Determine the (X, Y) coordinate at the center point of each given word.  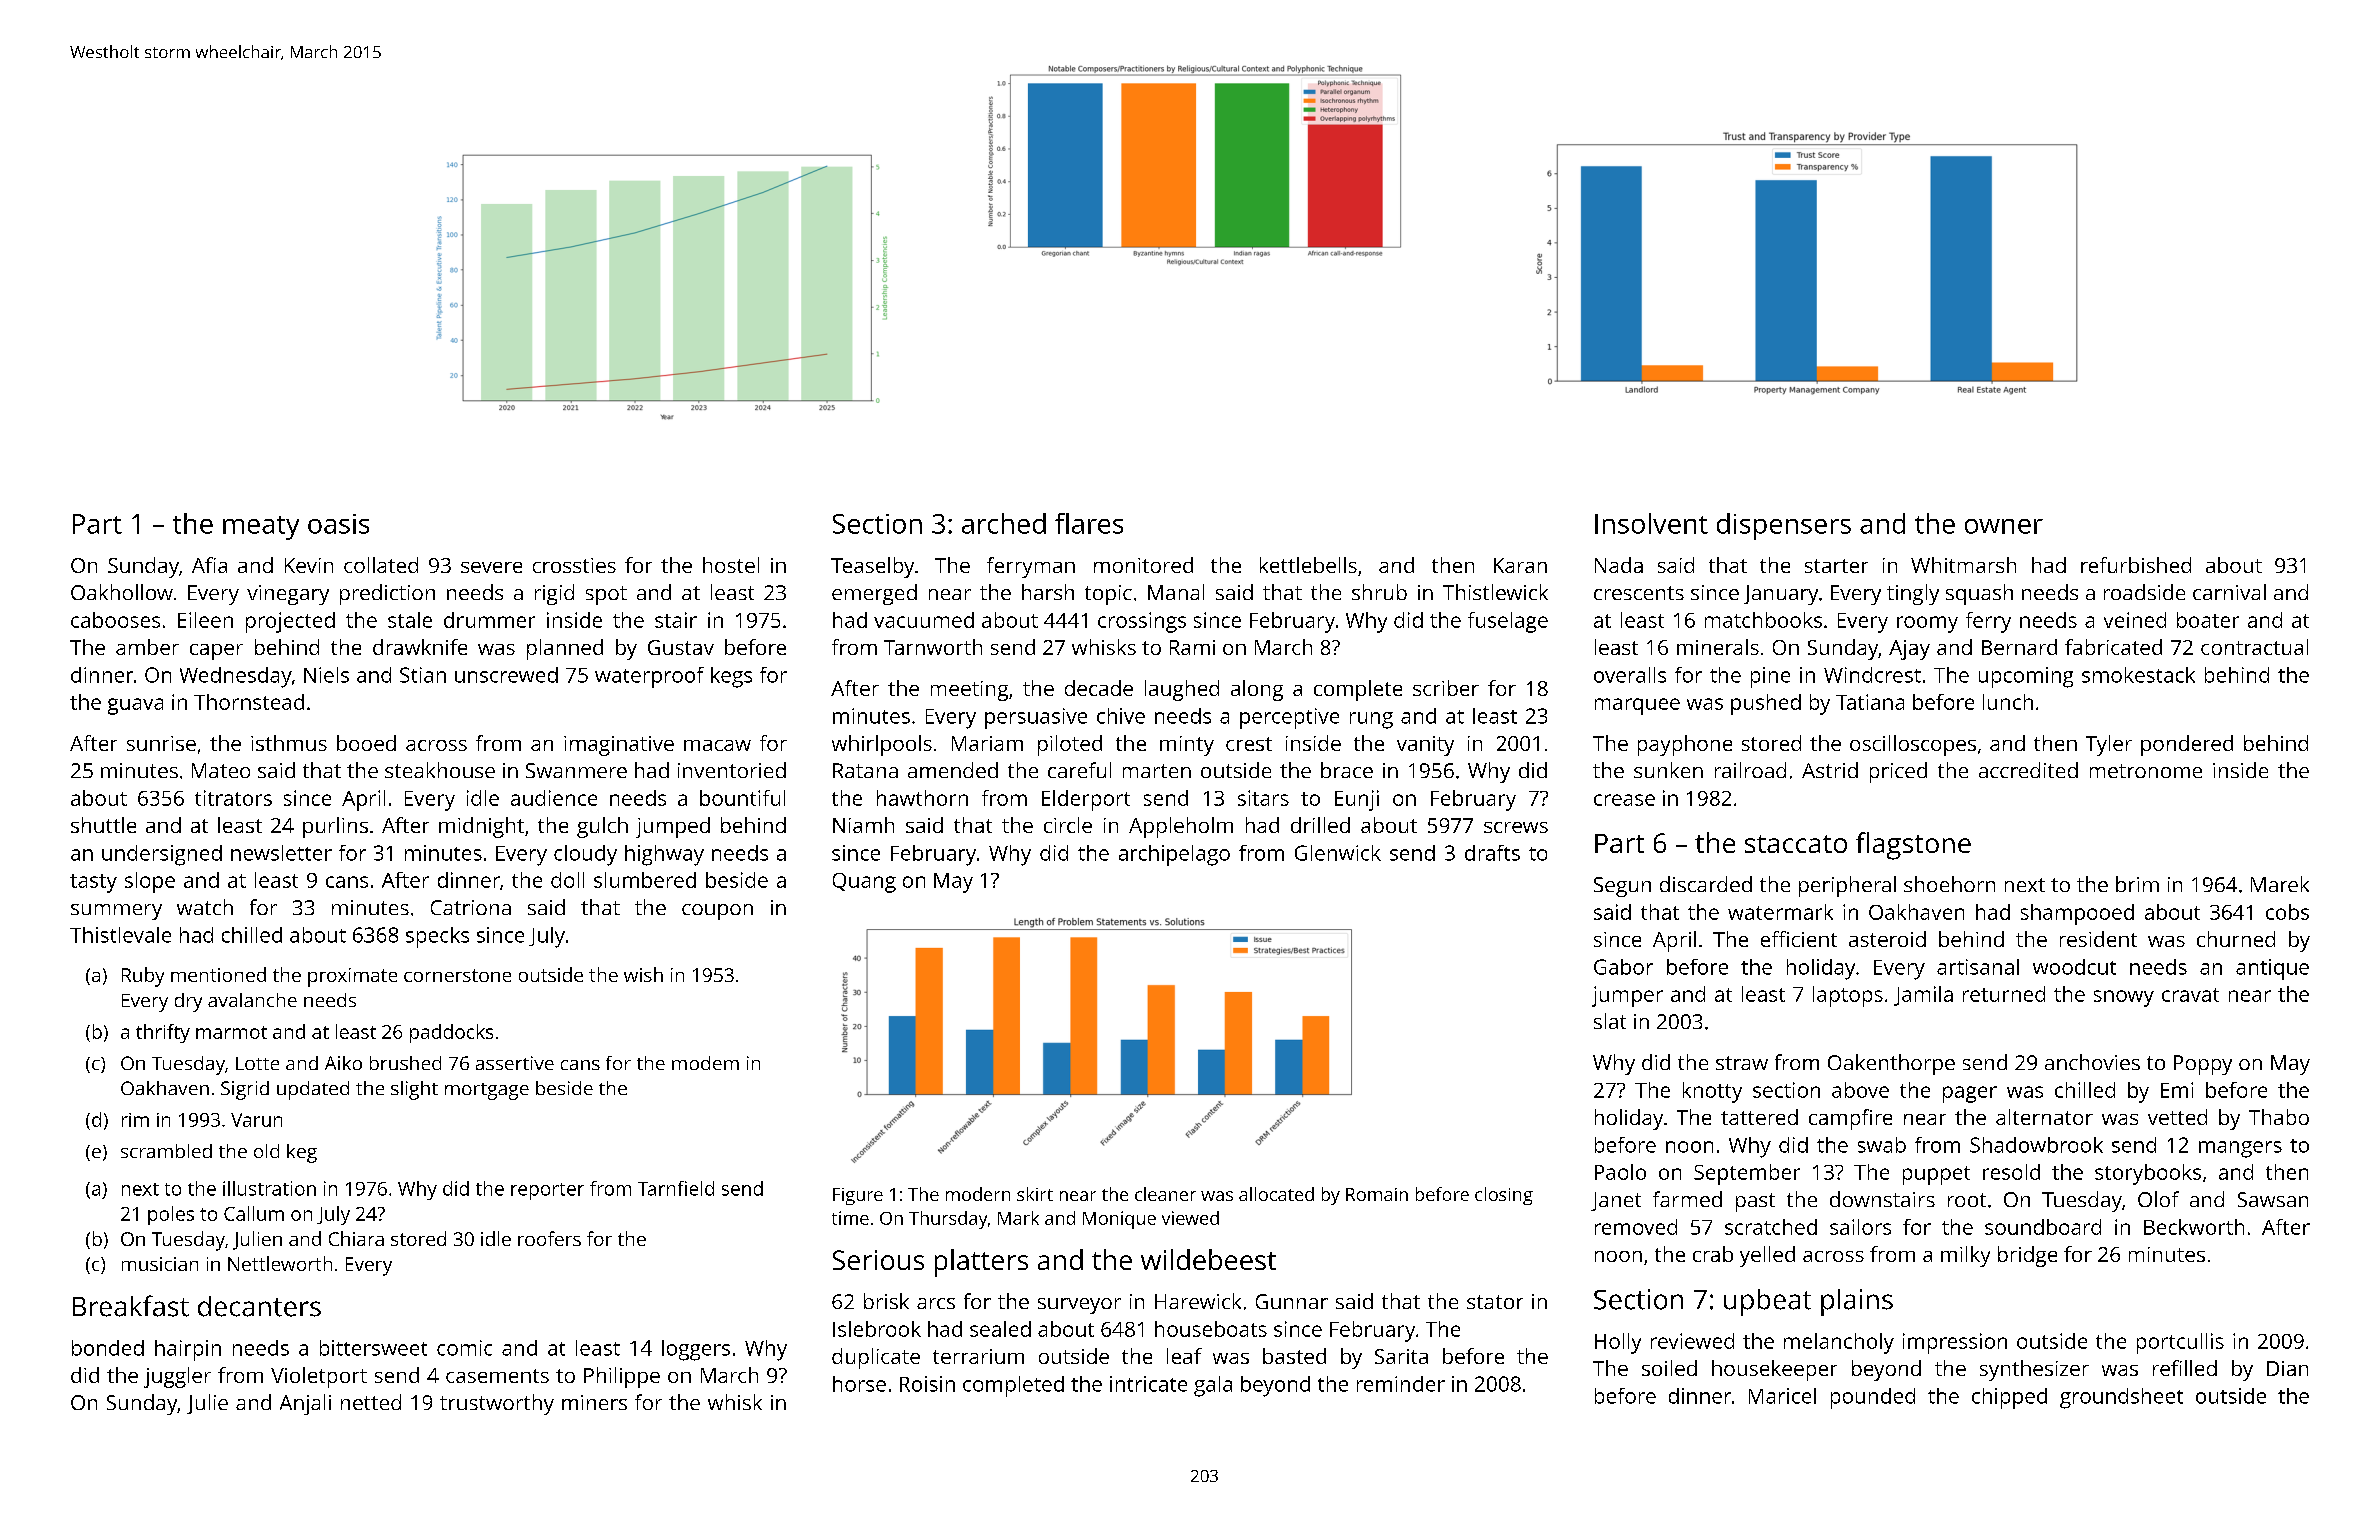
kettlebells (1308, 565)
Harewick (1198, 1301)
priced (1898, 772)
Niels (326, 675)
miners (594, 1402)
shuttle (103, 825)
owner (2004, 526)
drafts (1492, 853)
